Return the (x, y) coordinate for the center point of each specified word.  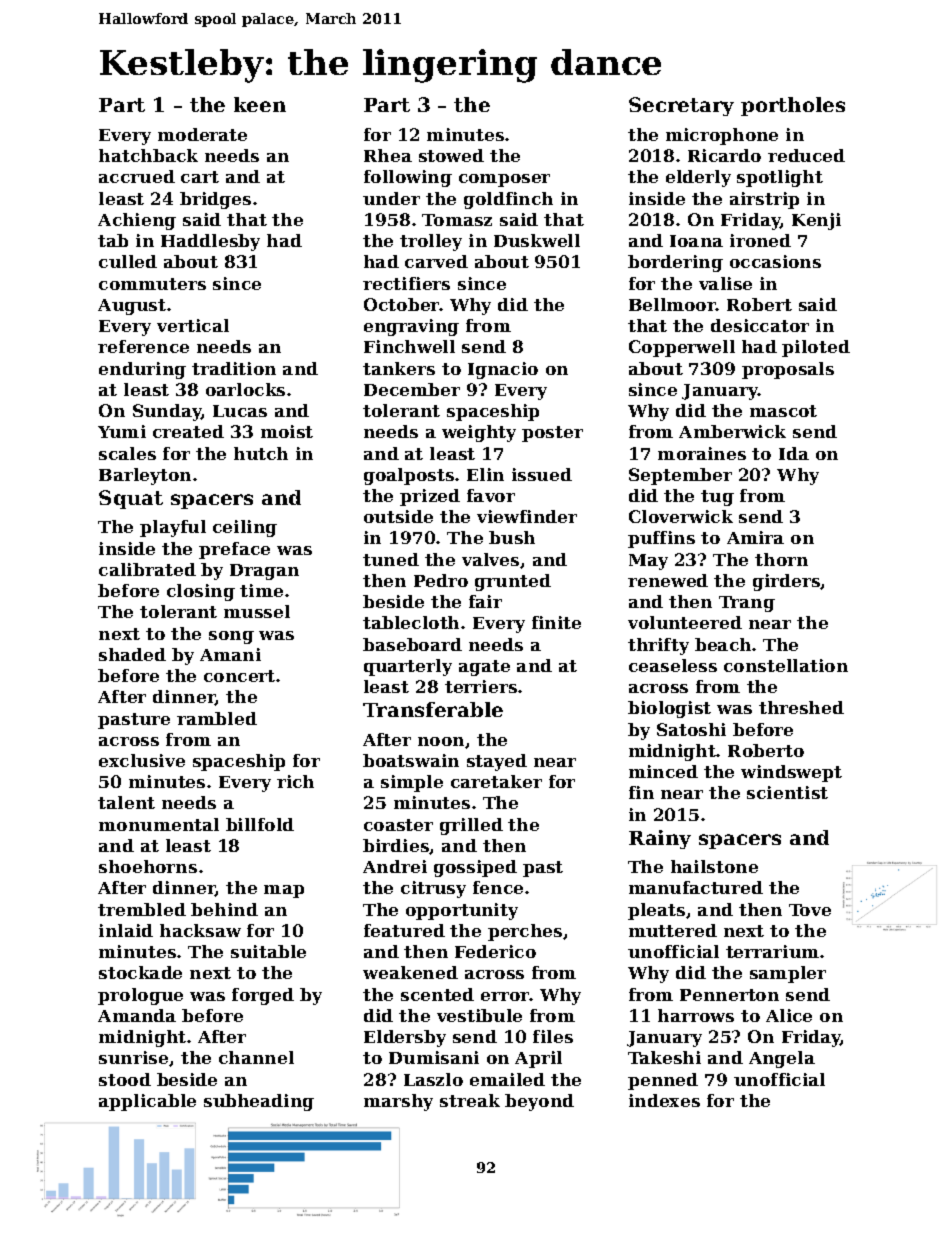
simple (412, 783)
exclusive (142, 760)
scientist (787, 792)
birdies (396, 846)
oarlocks (245, 389)
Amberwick (732, 431)
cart (200, 177)
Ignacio (503, 370)
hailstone (714, 866)
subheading (259, 1102)
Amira (755, 537)
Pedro (441, 580)
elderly (698, 178)
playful (173, 528)
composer (504, 180)
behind (224, 909)
